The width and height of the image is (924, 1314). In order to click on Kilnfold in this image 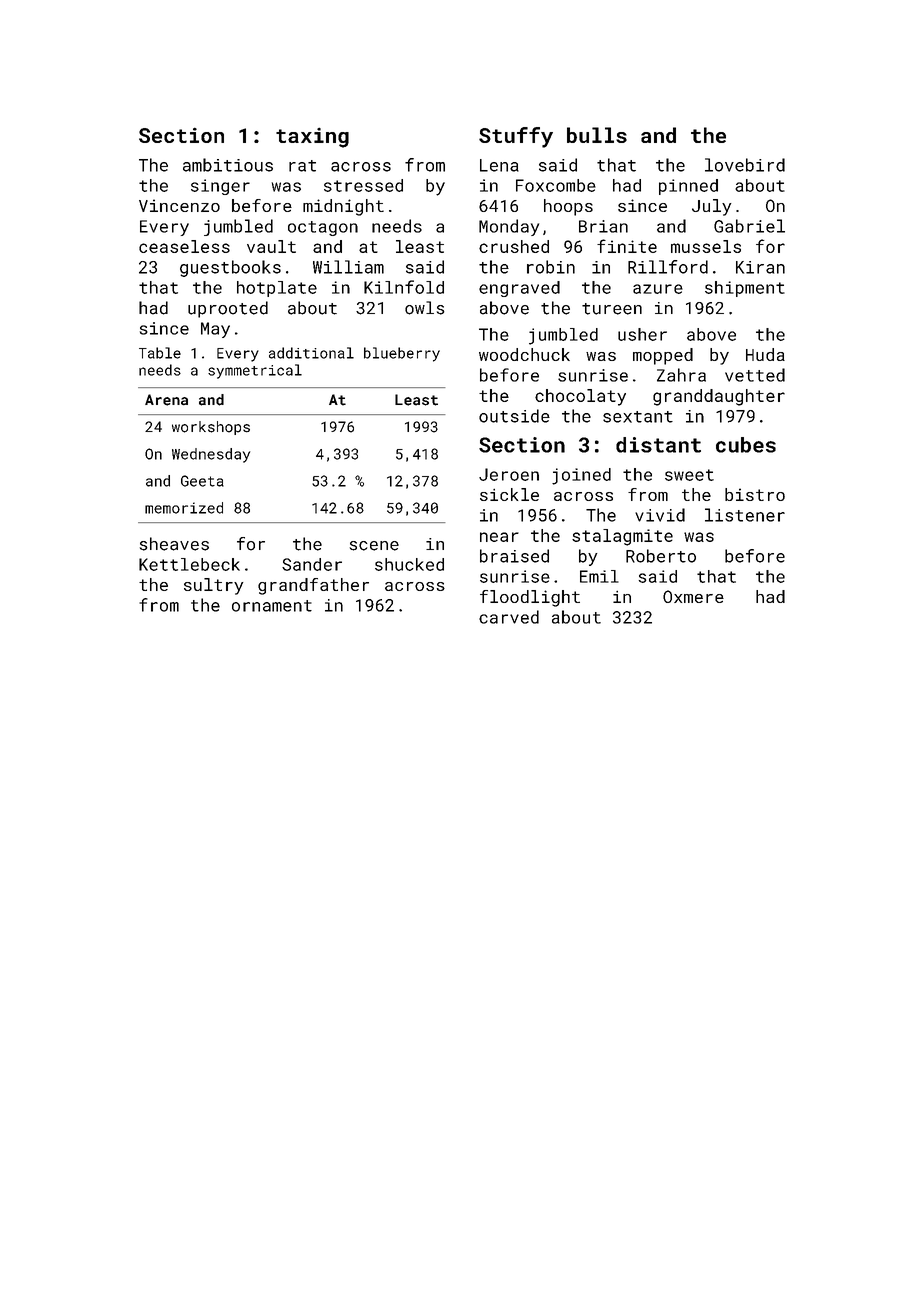, I will do `click(404, 287)`.
